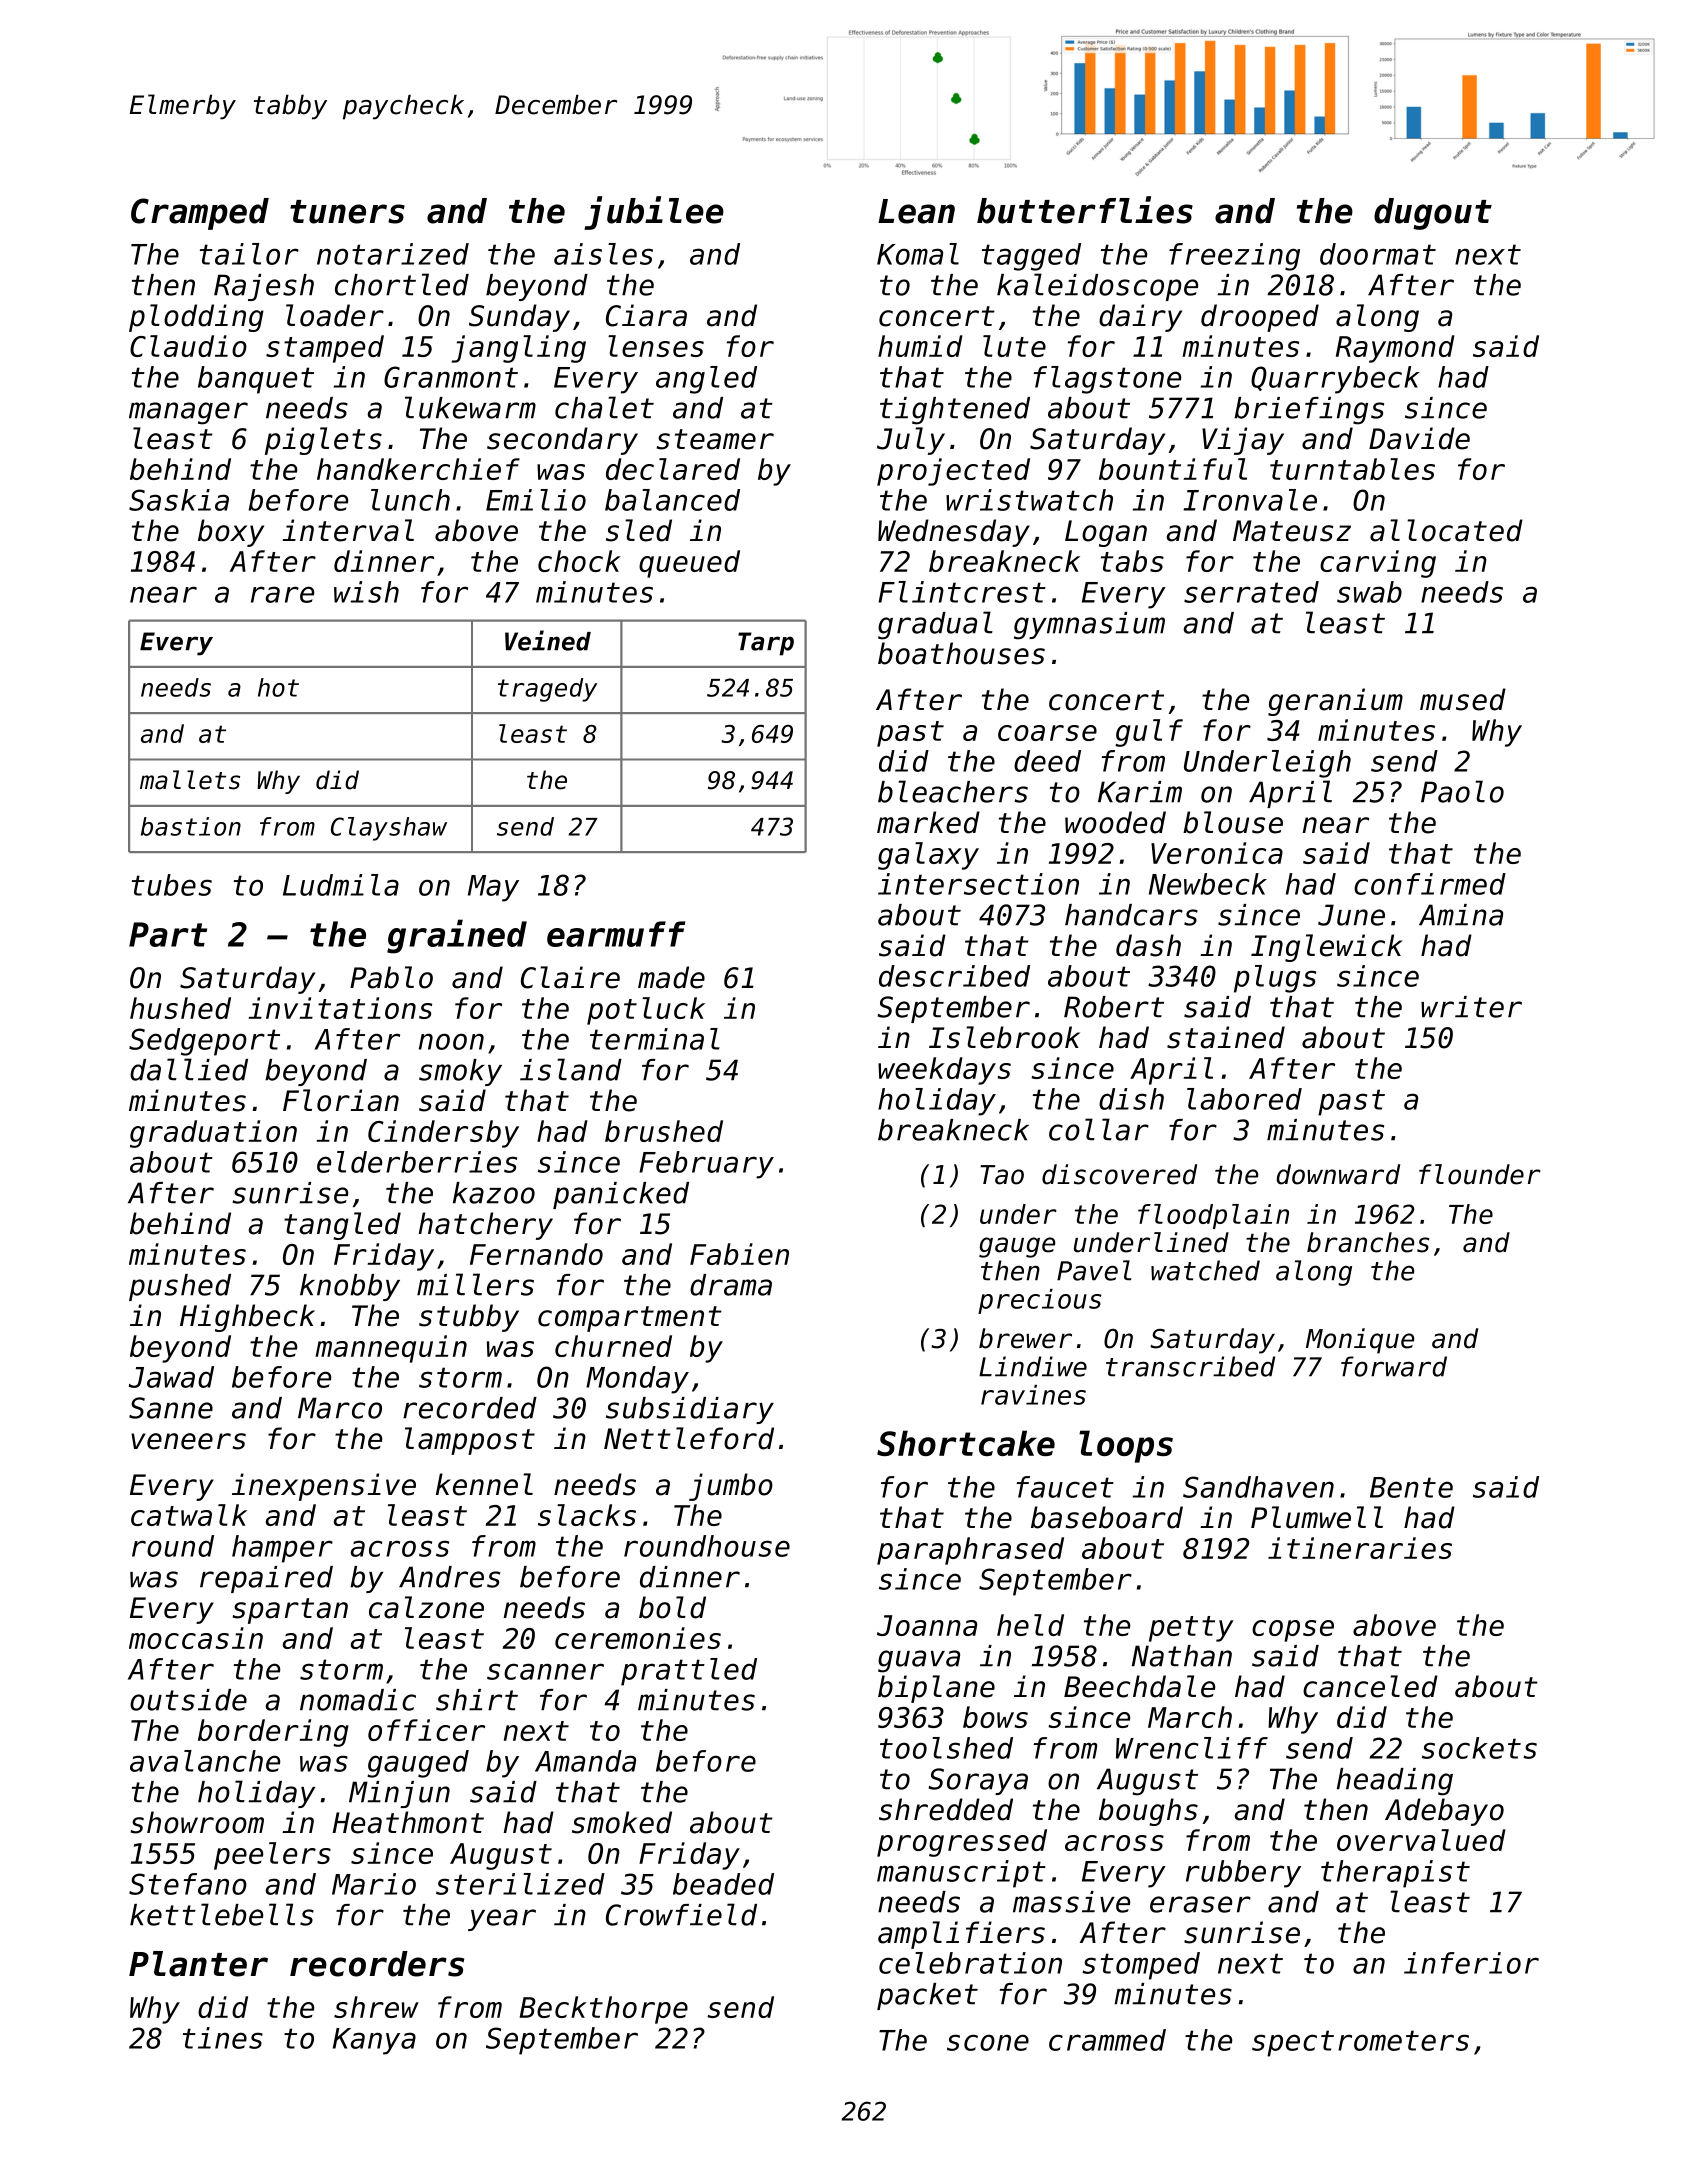 The image size is (1683, 2178). I want to click on Planter, so click(198, 1964).
